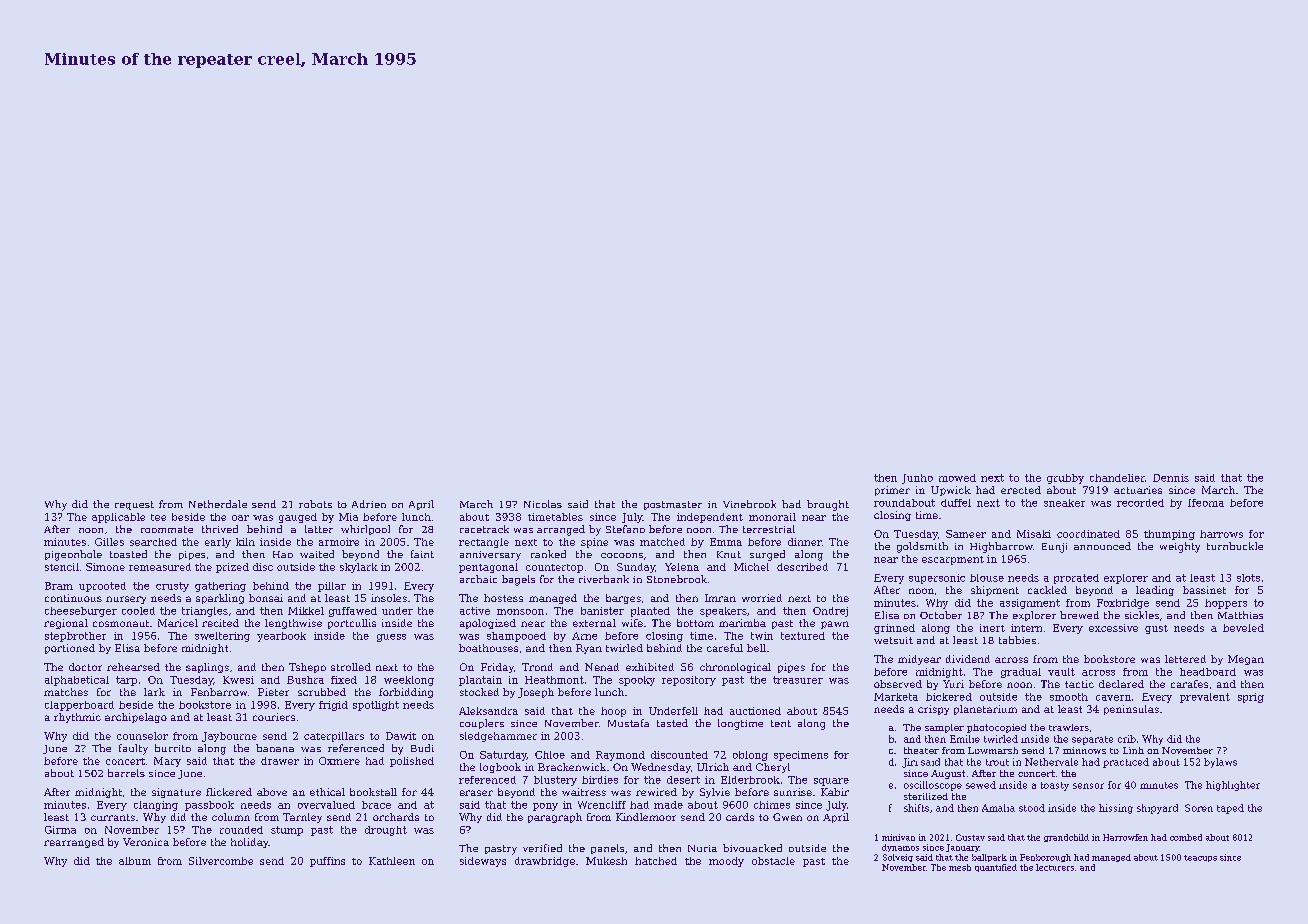  Describe the element at coordinates (683, 780) in the page. I see `desert` at that location.
